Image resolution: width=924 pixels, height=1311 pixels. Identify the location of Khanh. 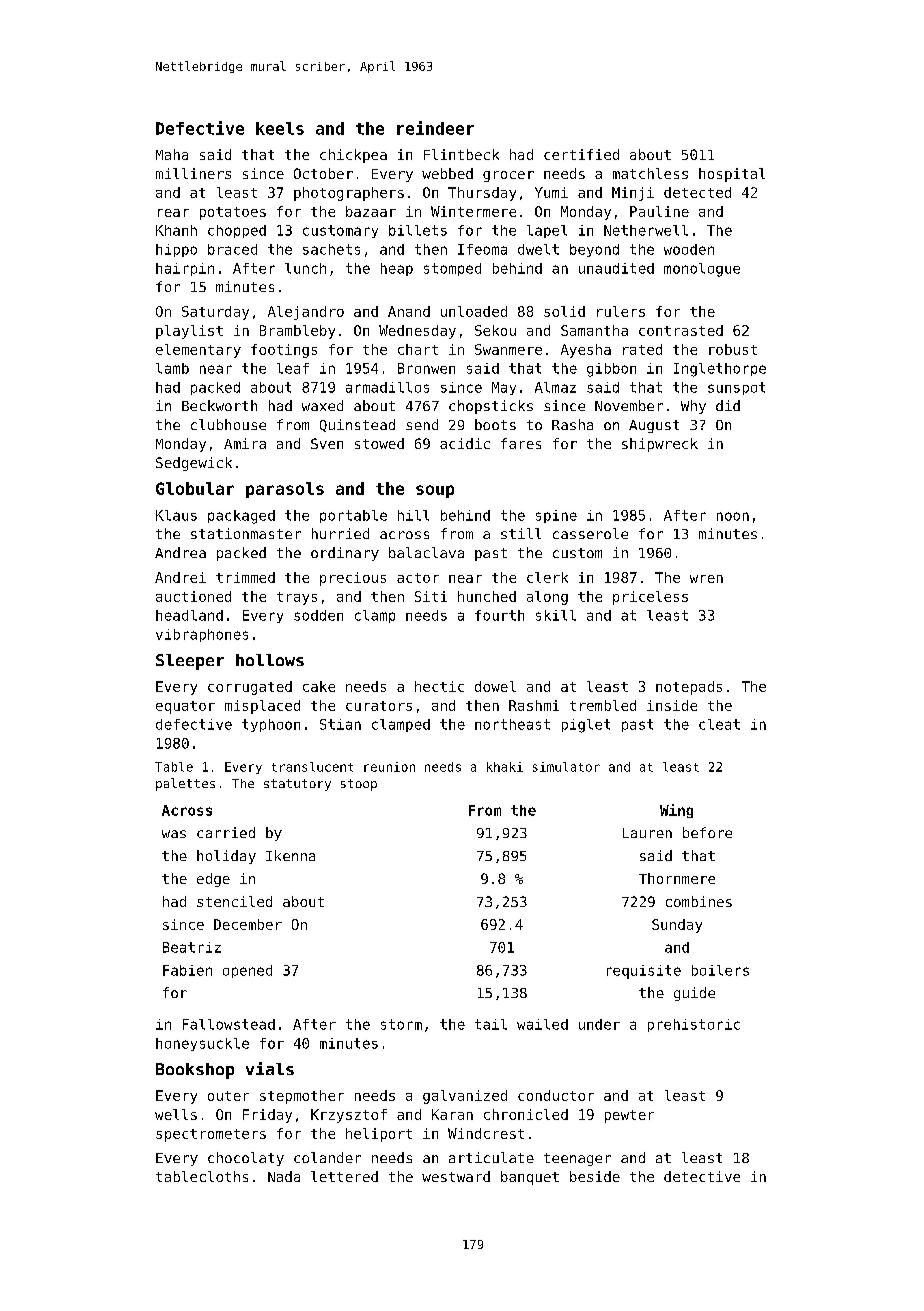
(176, 230).
